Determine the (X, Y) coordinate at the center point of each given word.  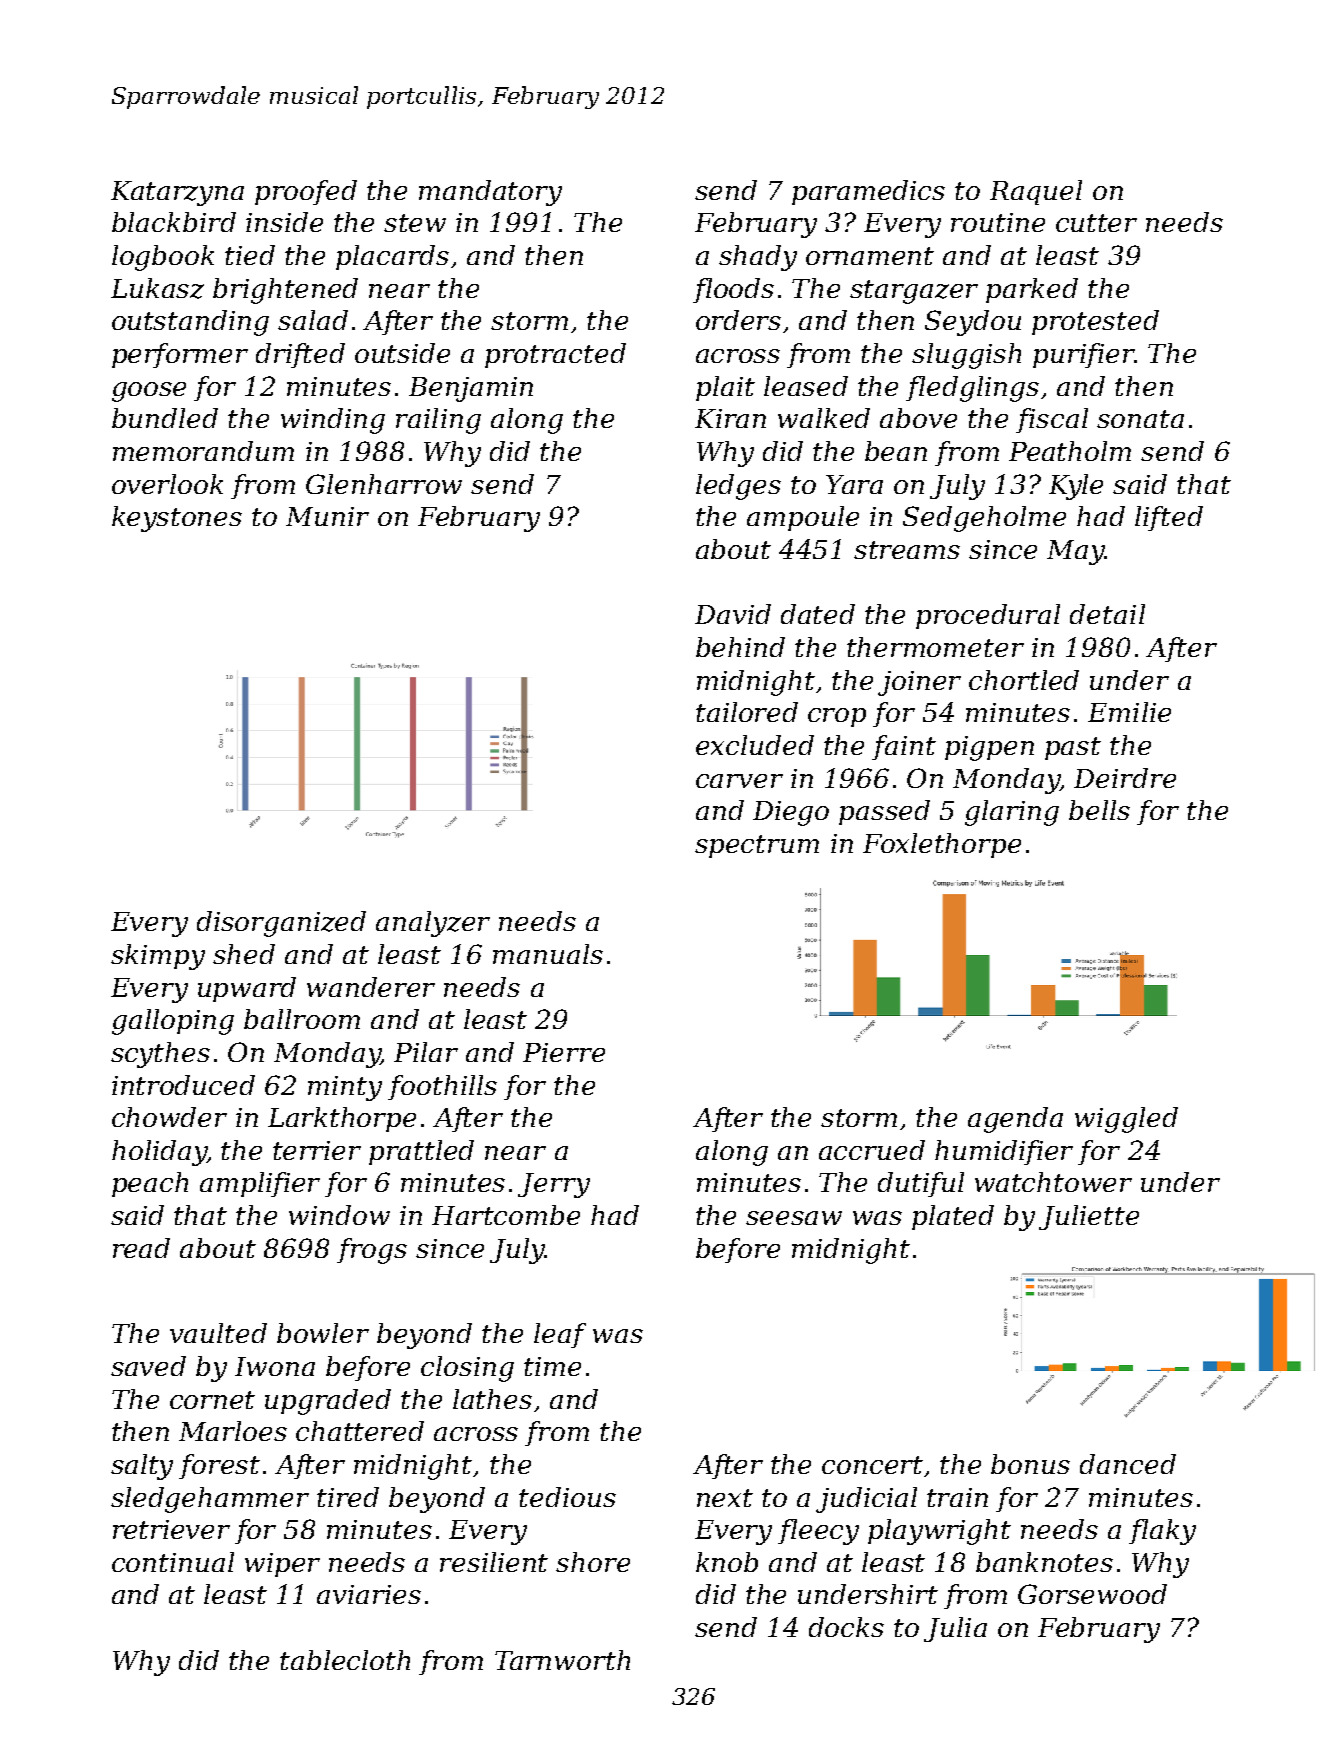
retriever (171, 1529)
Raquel (1036, 192)
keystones (177, 519)
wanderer (371, 987)
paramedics (868, 192)
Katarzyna (177, 193)
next (725, 1498)
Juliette (1089, 1217)
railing (438, 421)
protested (1095, 322)
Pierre (564, 1052)
